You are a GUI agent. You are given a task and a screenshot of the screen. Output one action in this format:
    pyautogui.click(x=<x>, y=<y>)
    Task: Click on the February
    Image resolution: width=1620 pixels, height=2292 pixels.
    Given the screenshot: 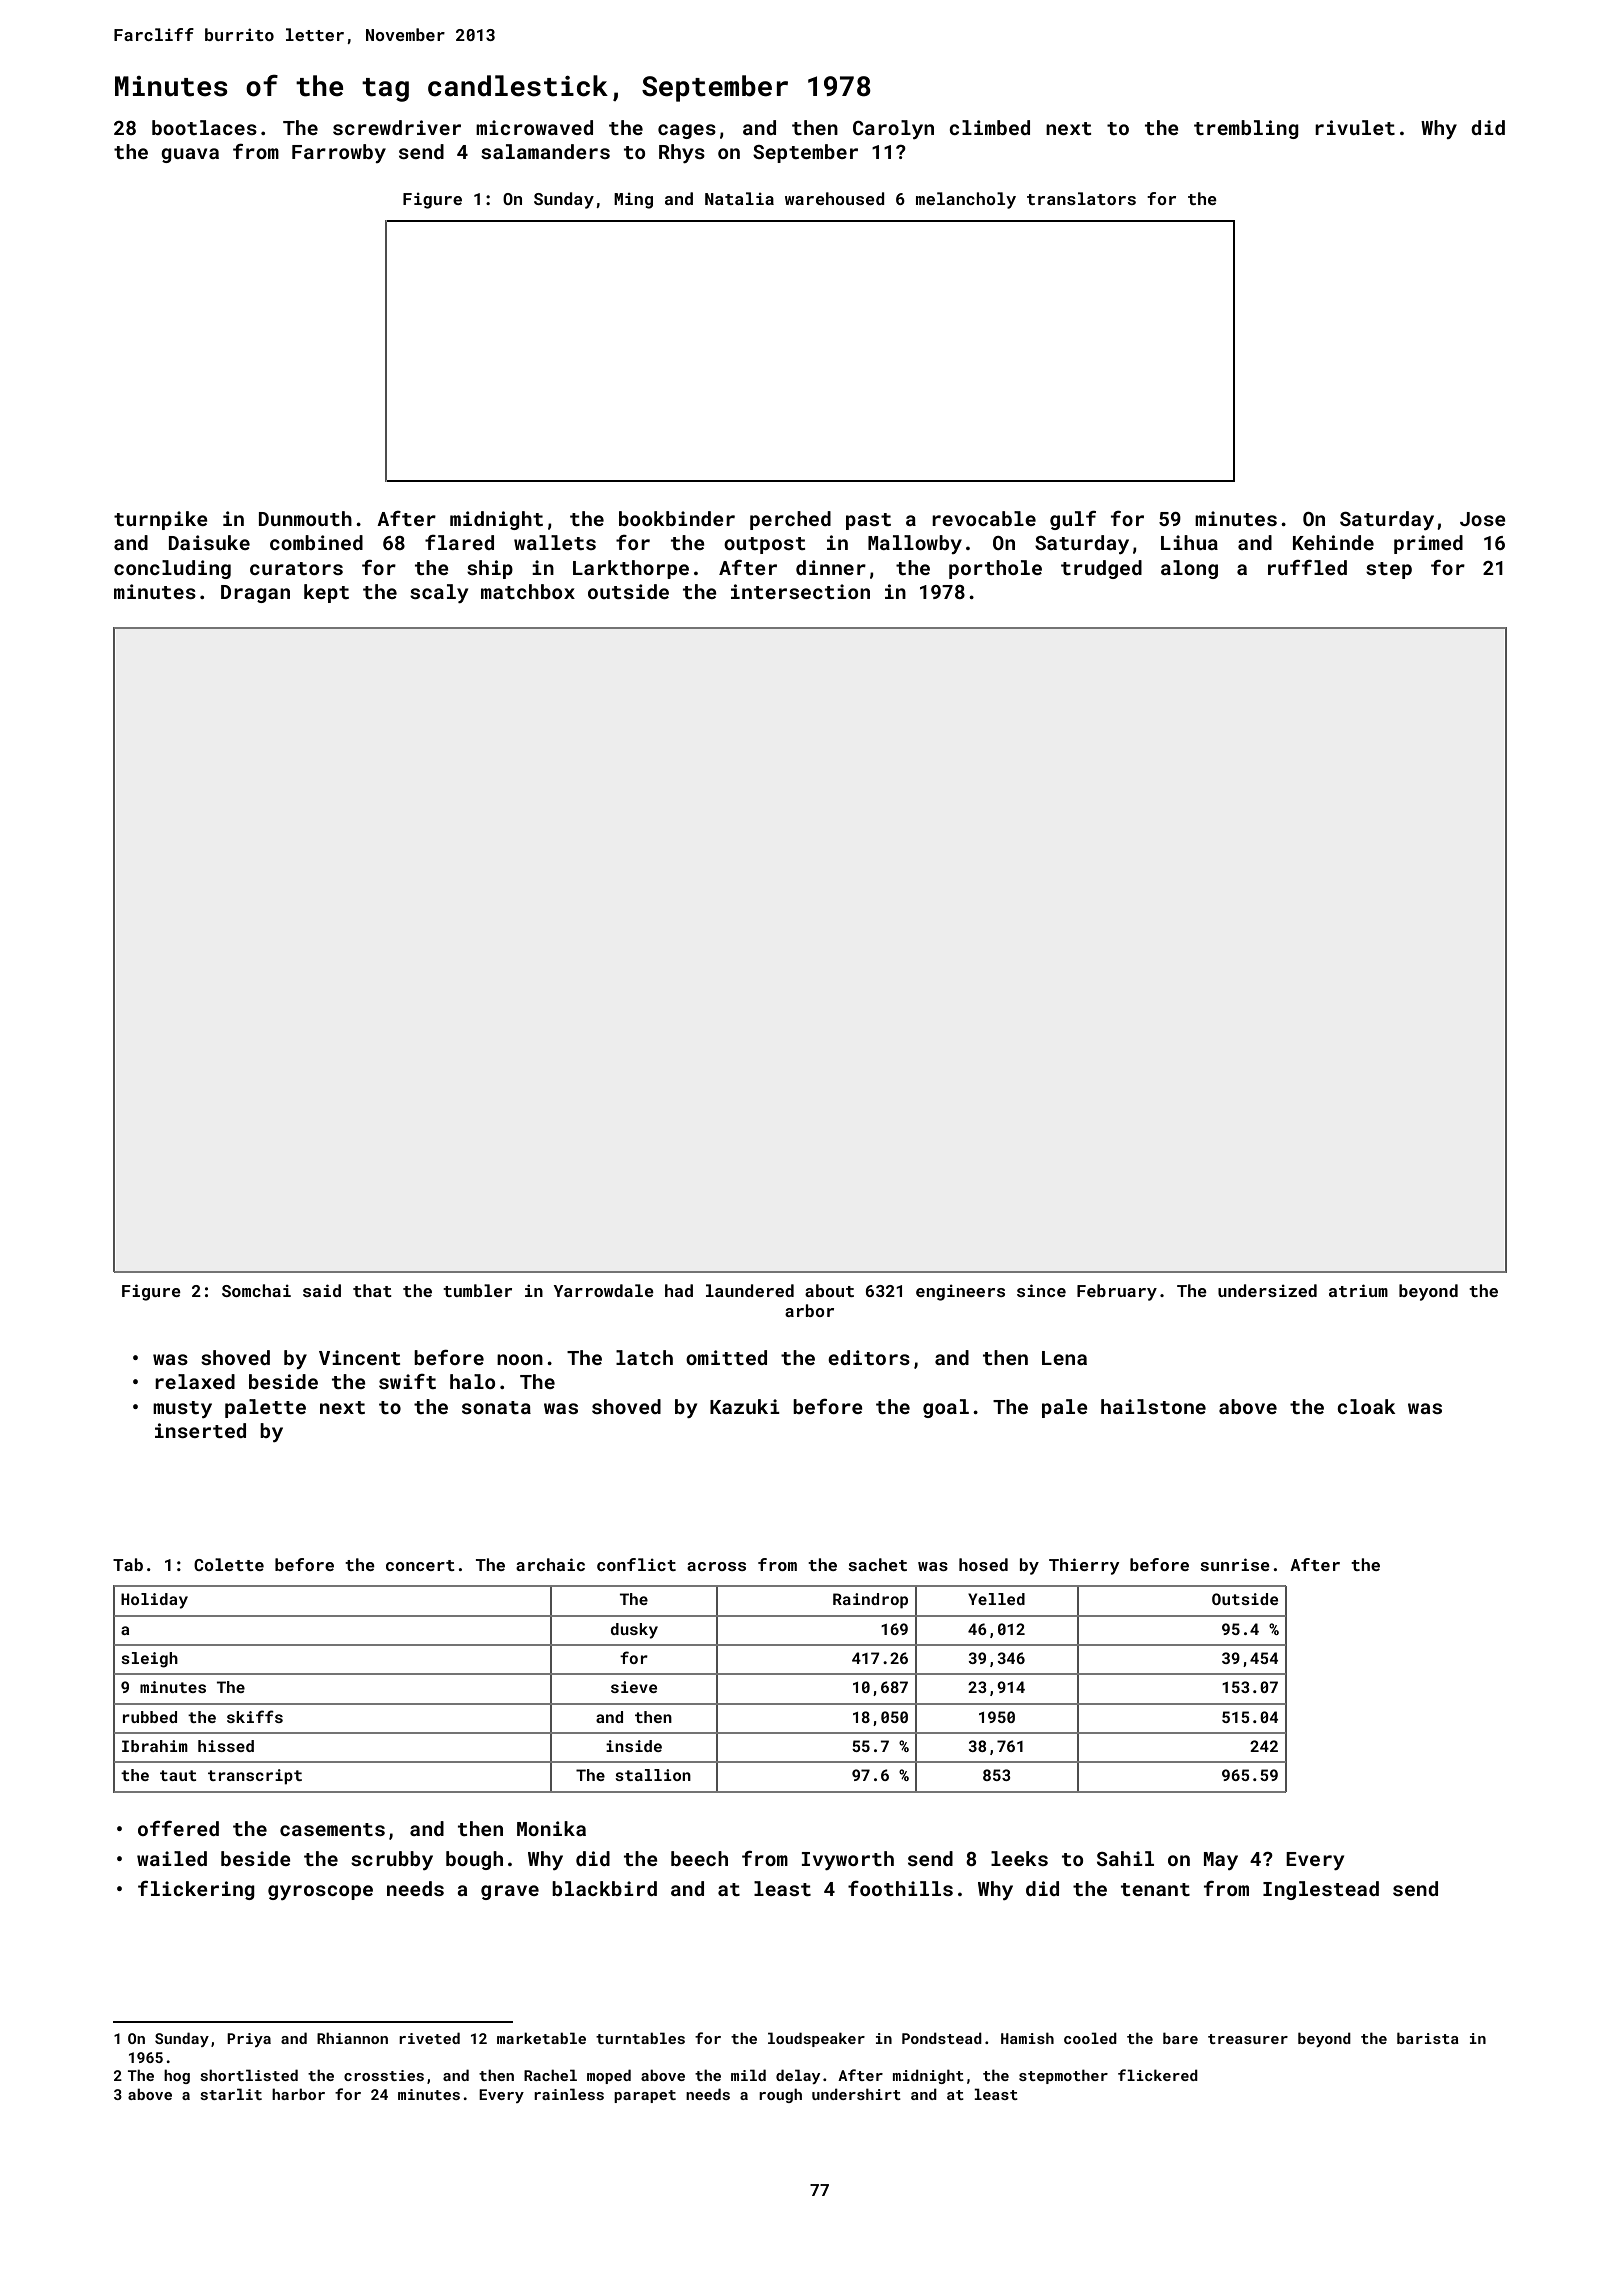 What is the action you would take?
    pyautogui.click(x=1117, y=1292)
